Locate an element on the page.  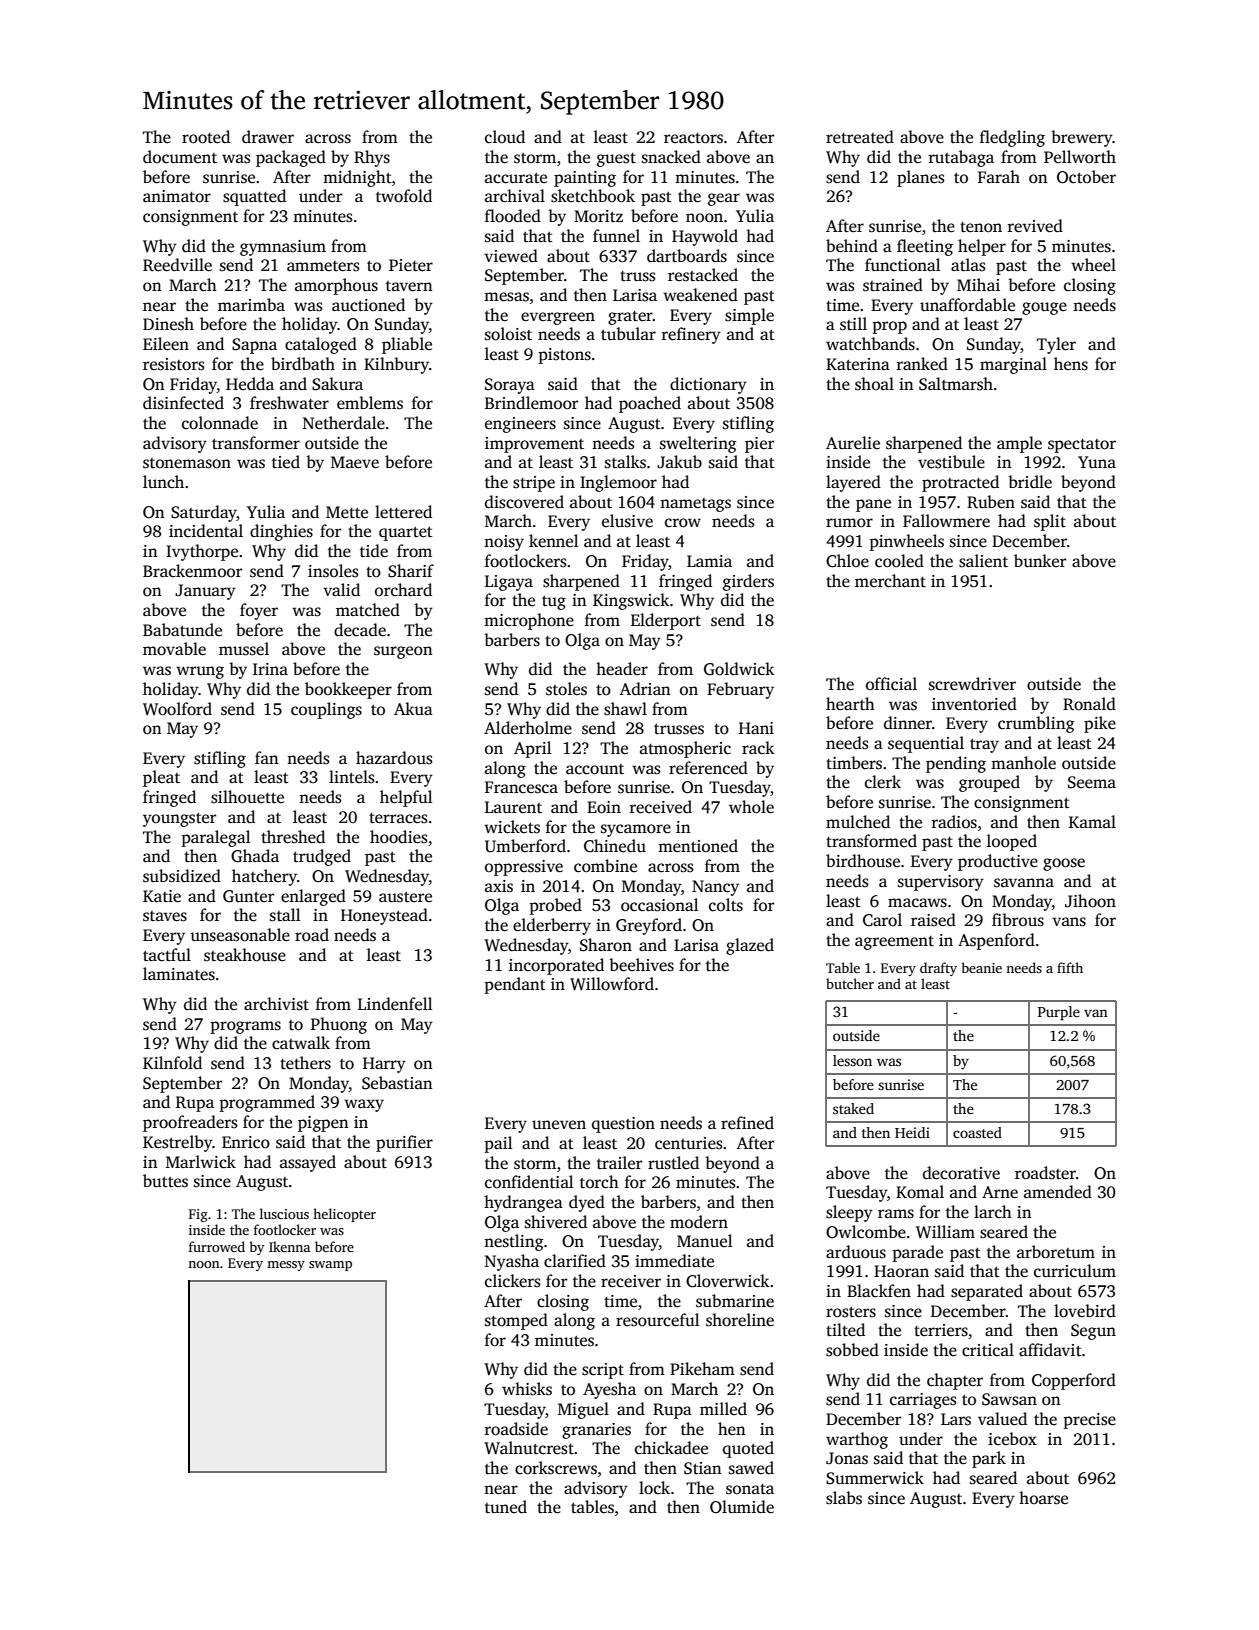
Komal is located at coordinates (920, 1192).
